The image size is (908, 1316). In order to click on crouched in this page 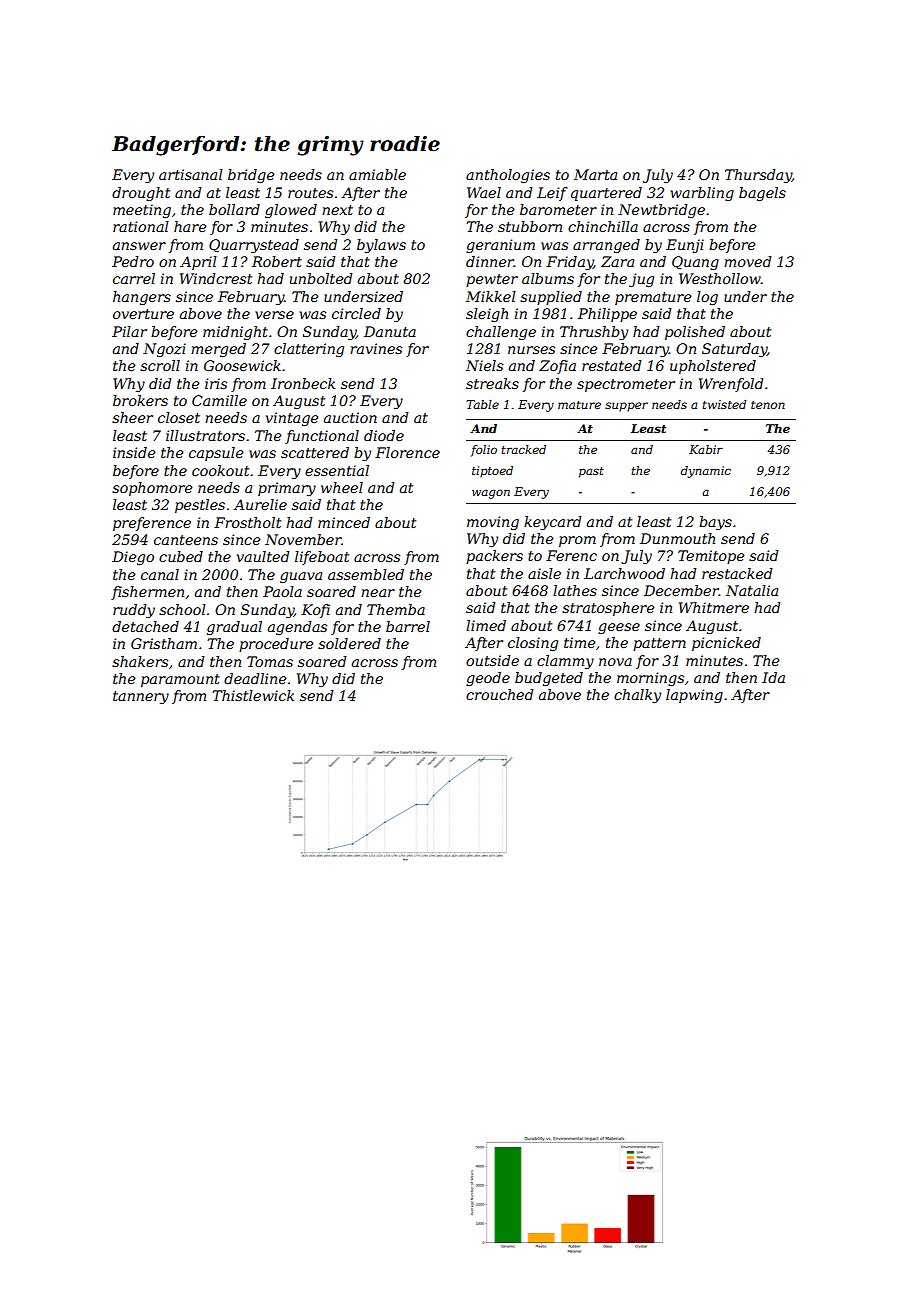, I will do `click(499, 694)`.
